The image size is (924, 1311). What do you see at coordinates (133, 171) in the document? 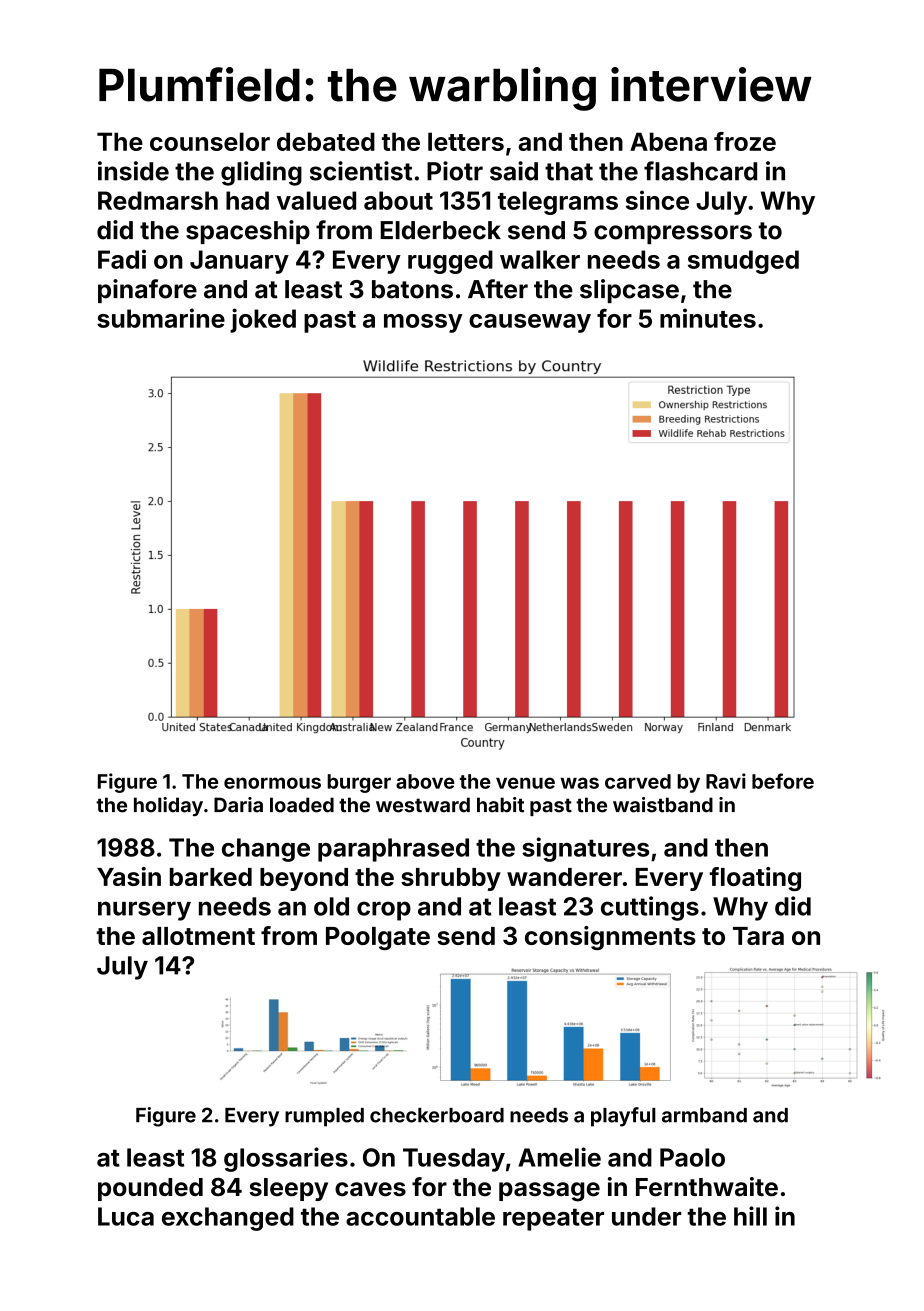
I see `inside` at bounding box center [133, 171].
